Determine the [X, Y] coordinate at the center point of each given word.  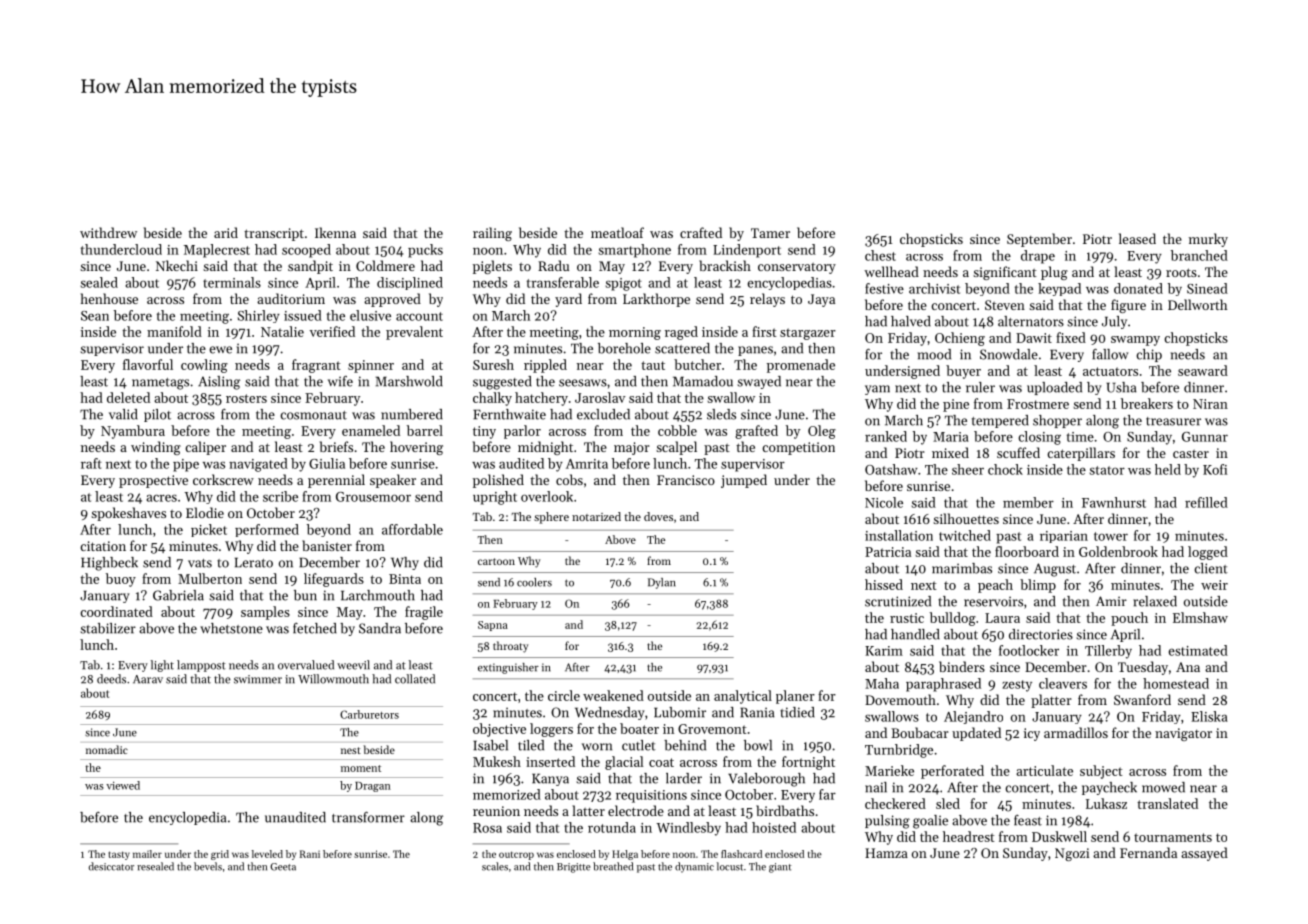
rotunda [612, 827]
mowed [1163, 787]
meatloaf [617, 232]
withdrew [108, 232]
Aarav [148, 679]
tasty [119, 855]
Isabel [490, 745]
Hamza [886, 853]
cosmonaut [314, 415]
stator [1107, 470]
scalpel [676, 448]
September [1039, 240]
